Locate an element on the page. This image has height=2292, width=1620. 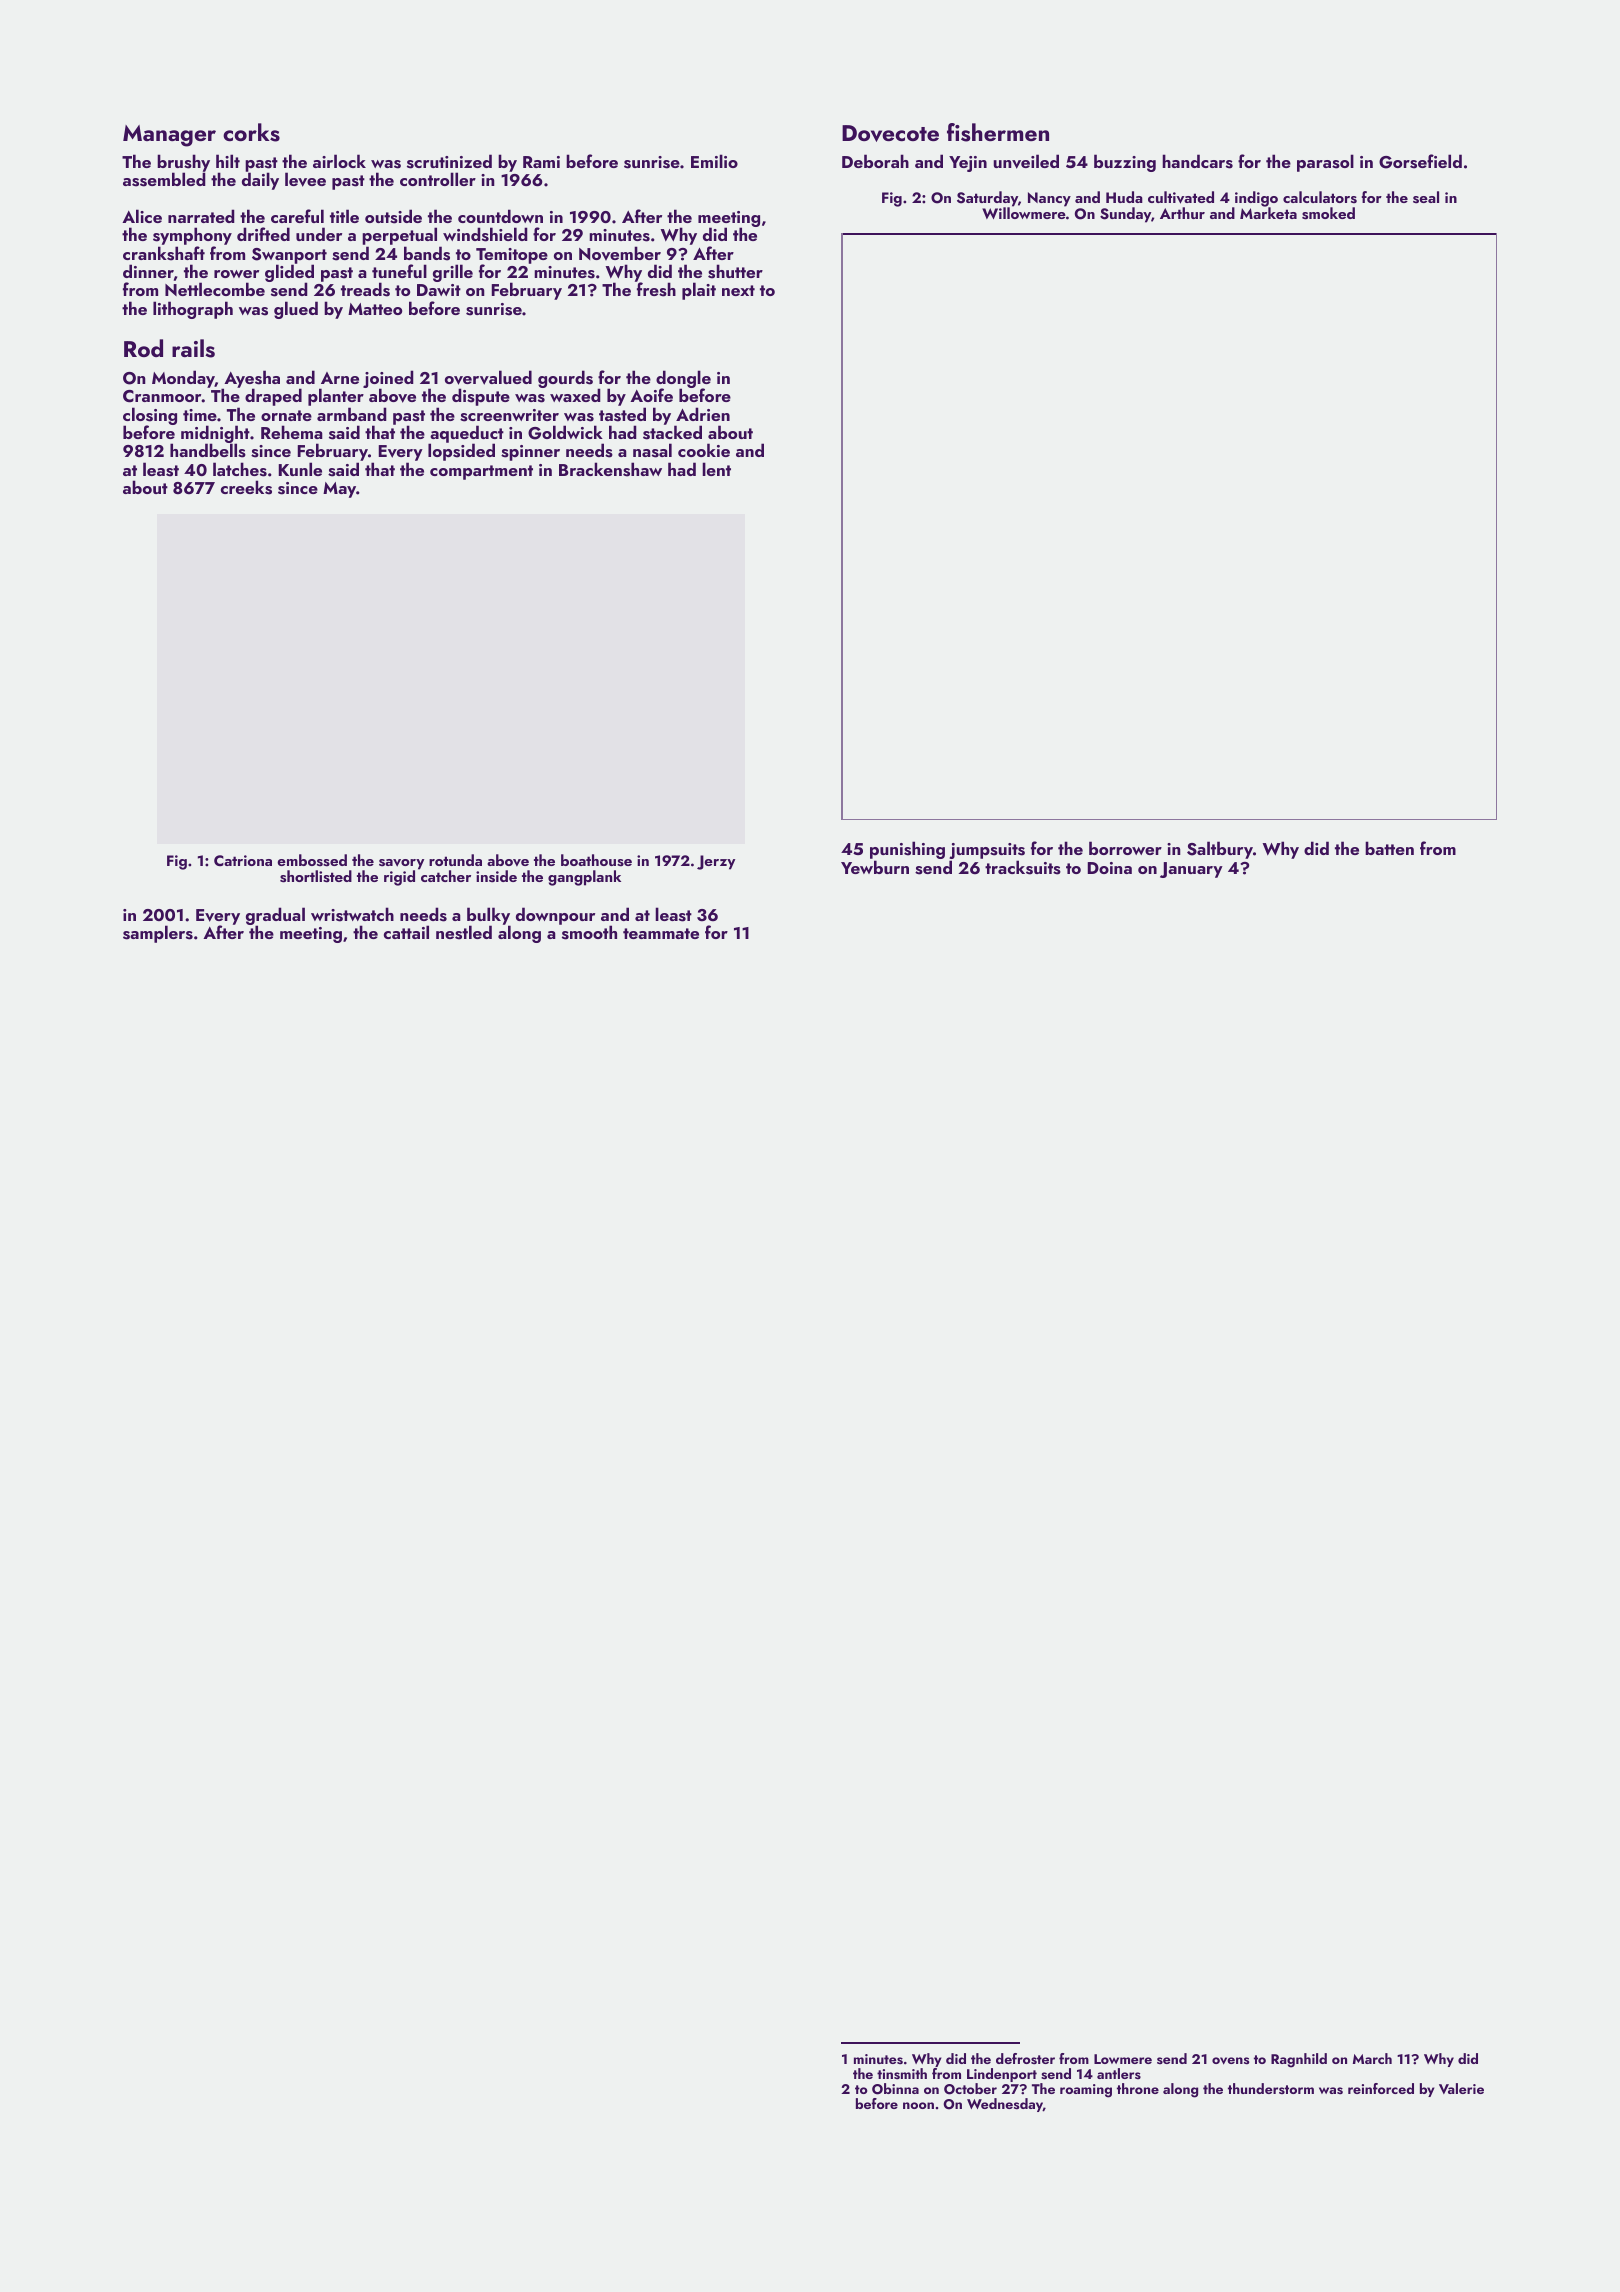
smooth is located at coordinates (589, 933).
